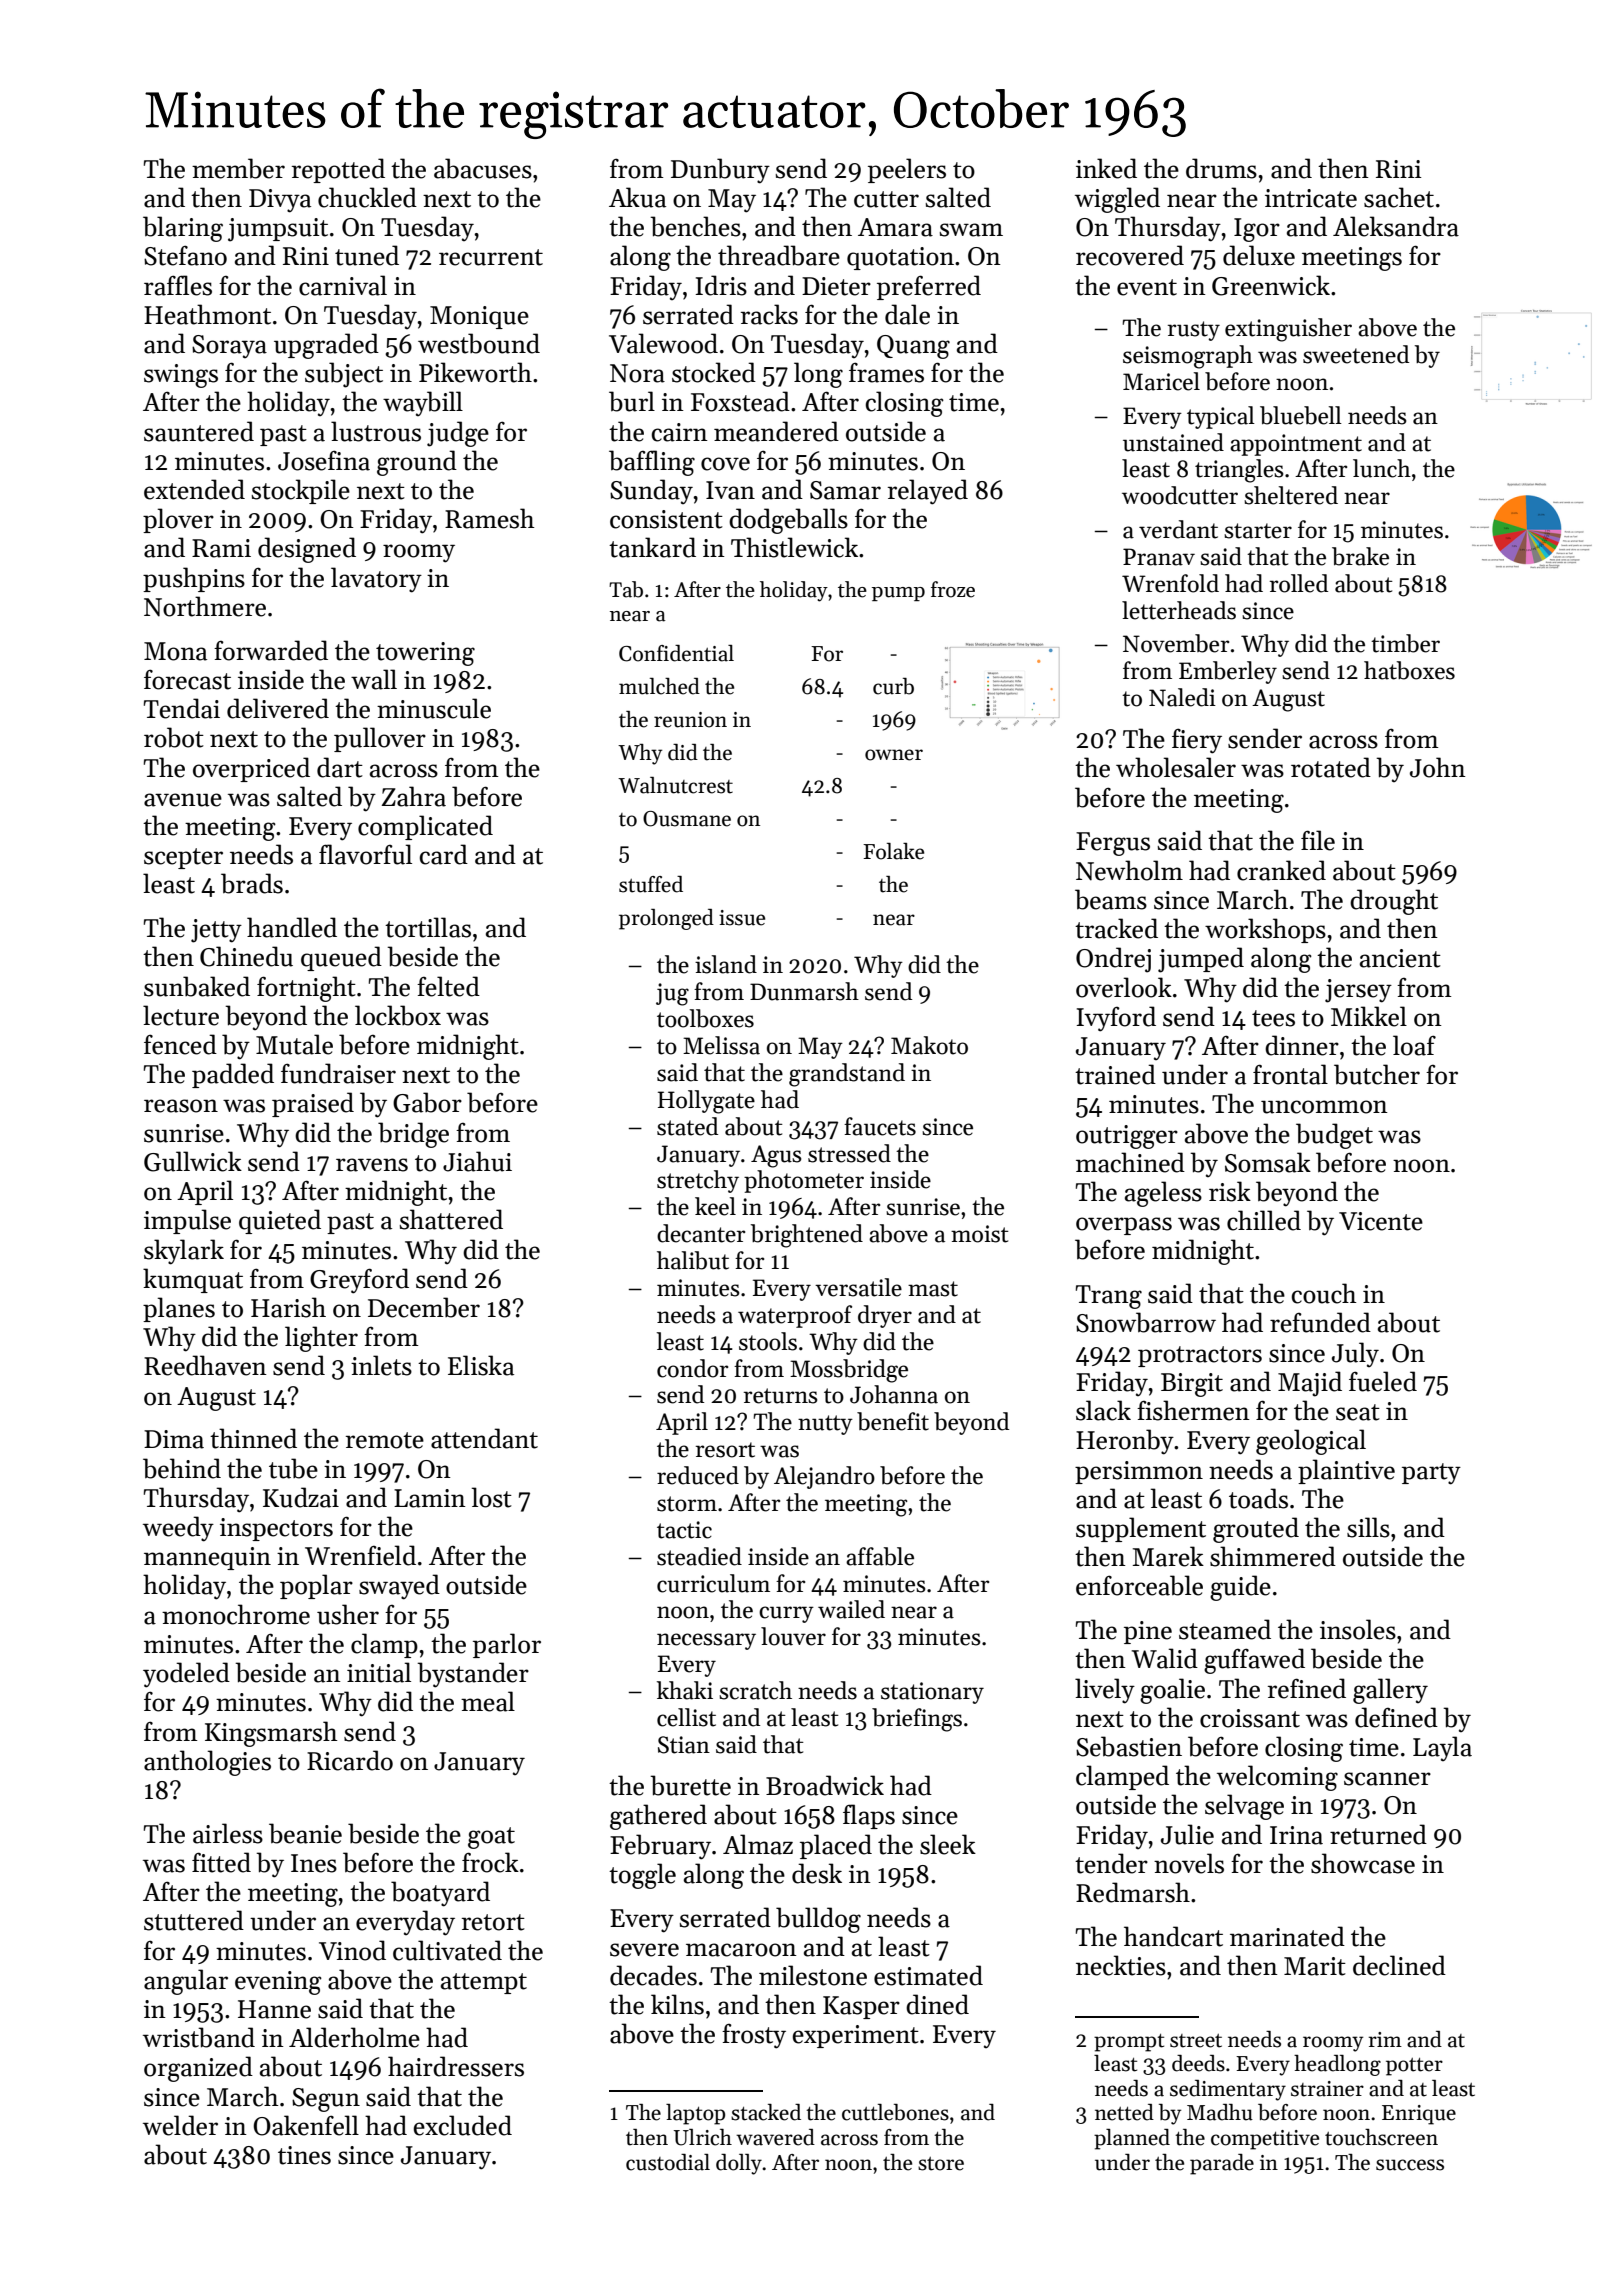  I want to click on store, so click(941, 2164).
